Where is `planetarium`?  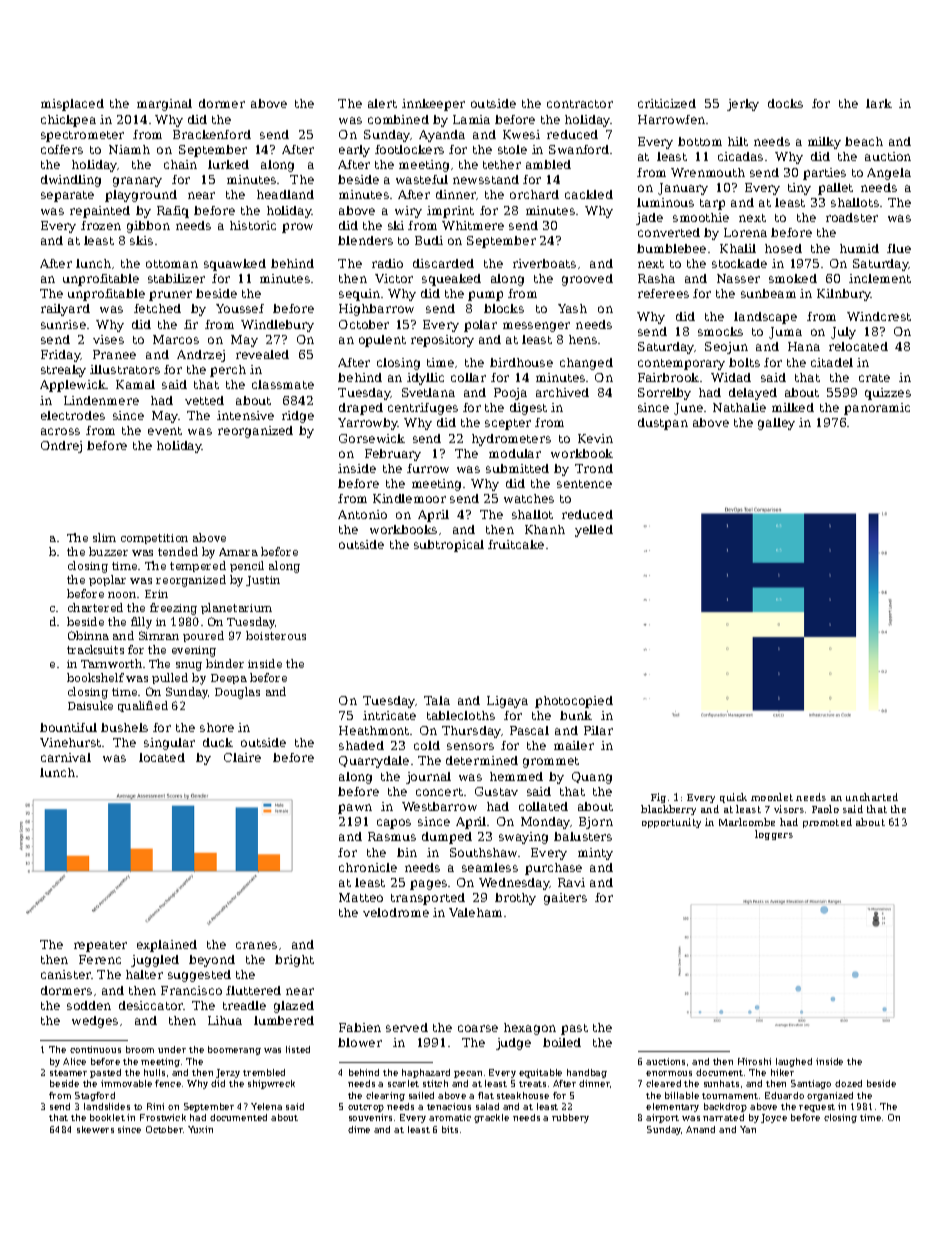
planetarium is located at coordinates (236, 608).
